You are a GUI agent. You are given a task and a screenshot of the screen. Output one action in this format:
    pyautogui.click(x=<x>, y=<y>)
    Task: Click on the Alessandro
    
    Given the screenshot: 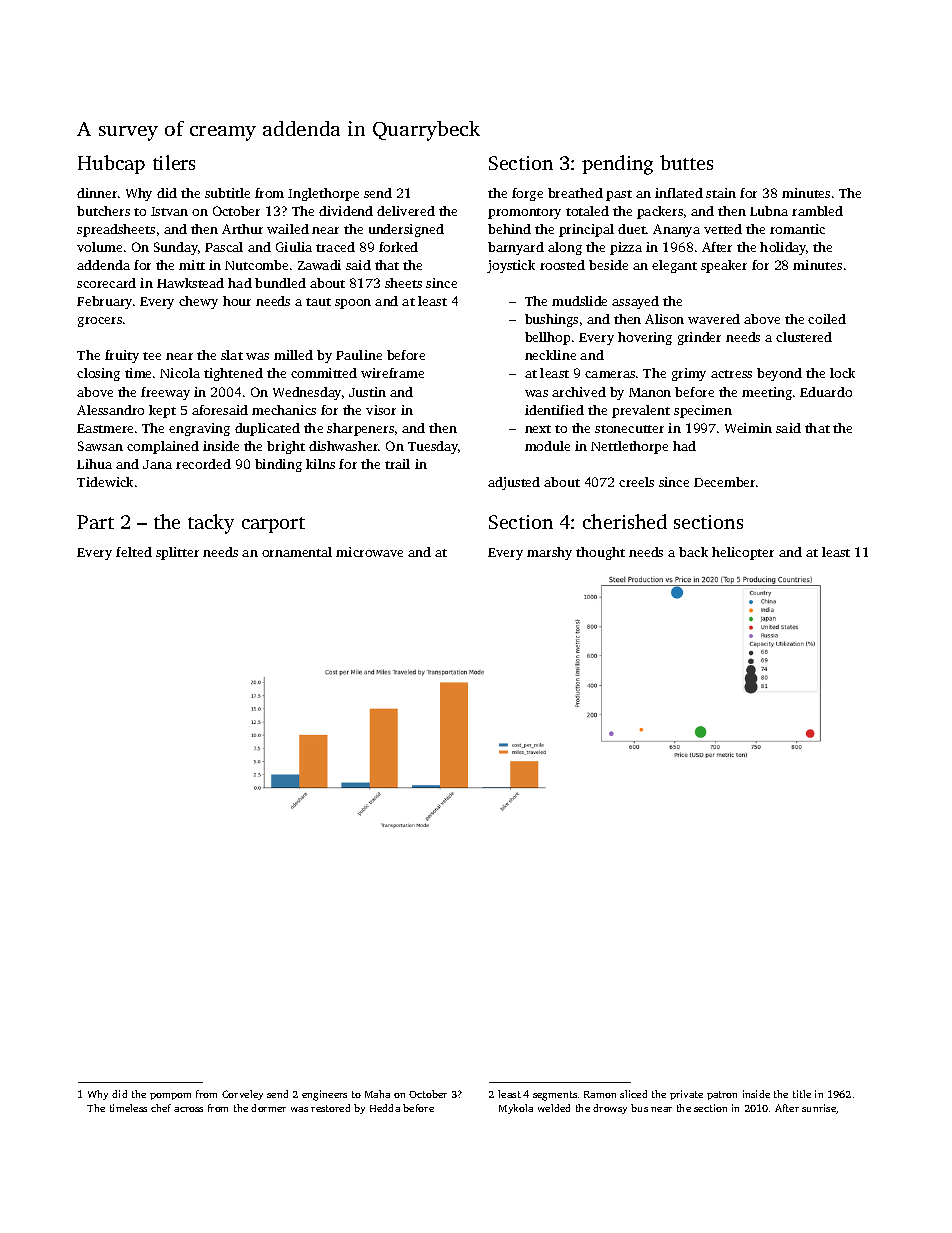 What is the action you would take?
    pyautogui.click(x=110, y=410)
